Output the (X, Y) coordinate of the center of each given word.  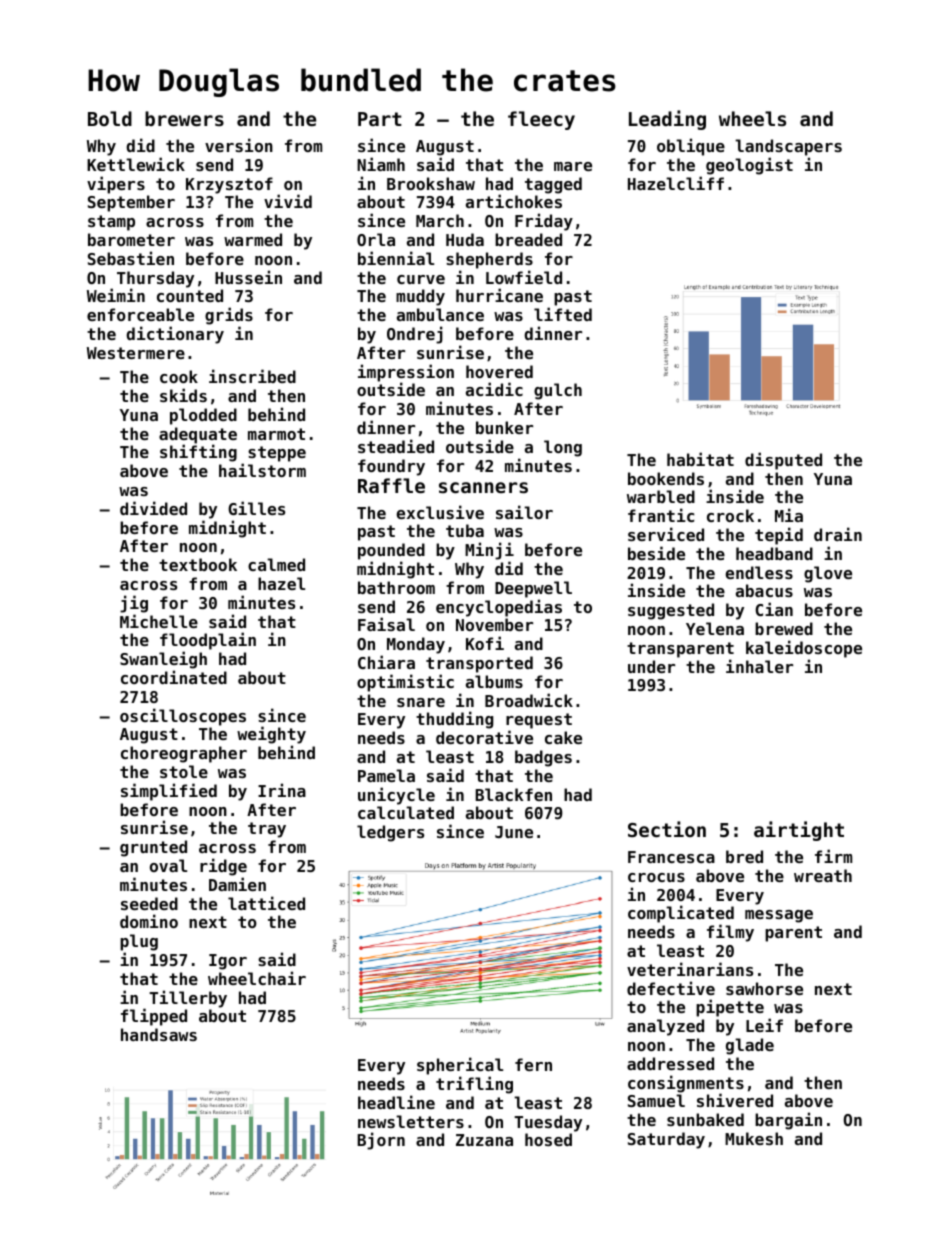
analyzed (665, 1027)
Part (380, 119)
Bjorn (381, 1141)
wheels (752, 118)
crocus (656, 877)
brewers (184, 118)
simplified (169, 792)
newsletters (411, 1121)
